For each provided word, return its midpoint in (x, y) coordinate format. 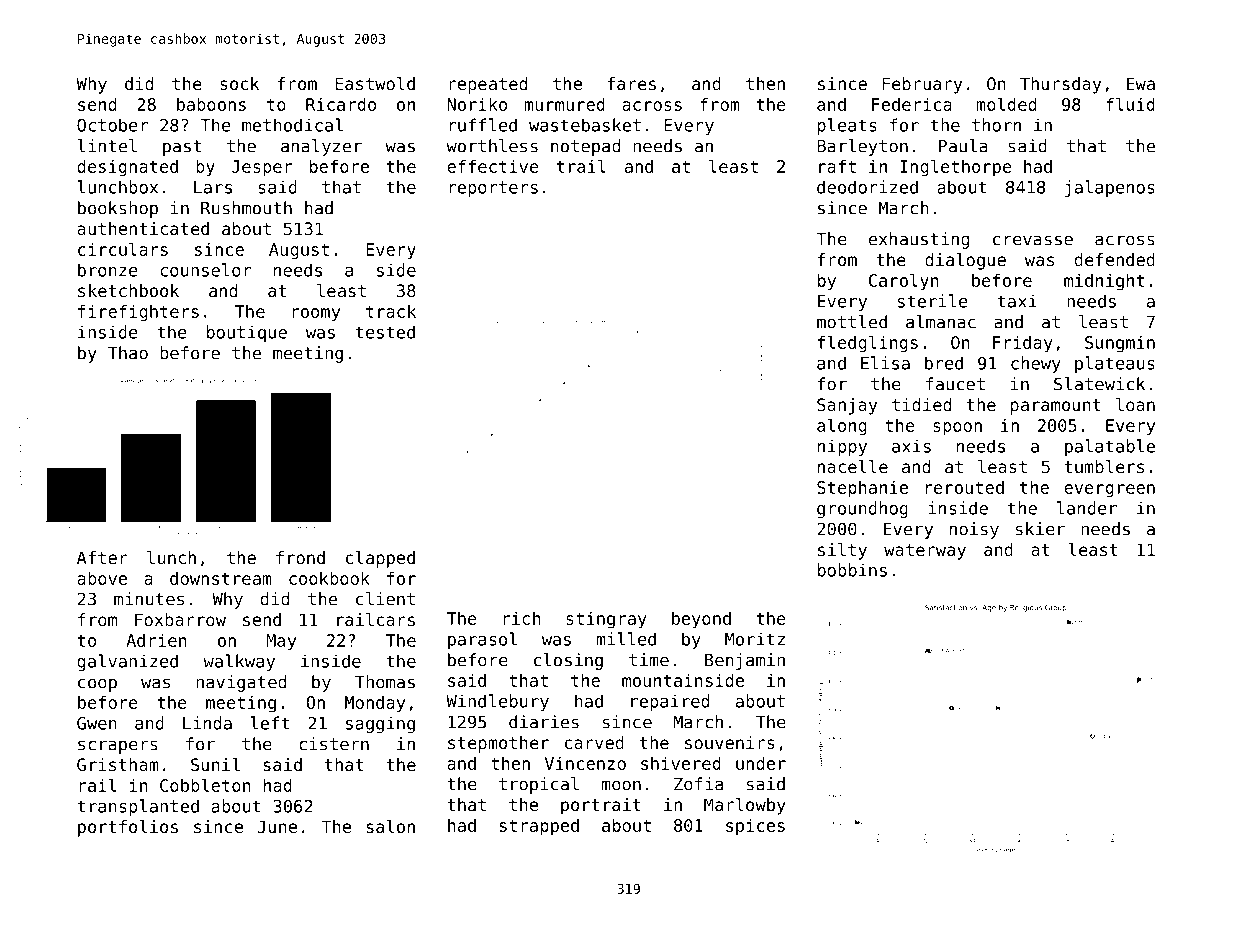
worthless (492, 146)
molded (1006, 104)
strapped (539, 827)
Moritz (755, 639)
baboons (211, 104)
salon (391, 826)
